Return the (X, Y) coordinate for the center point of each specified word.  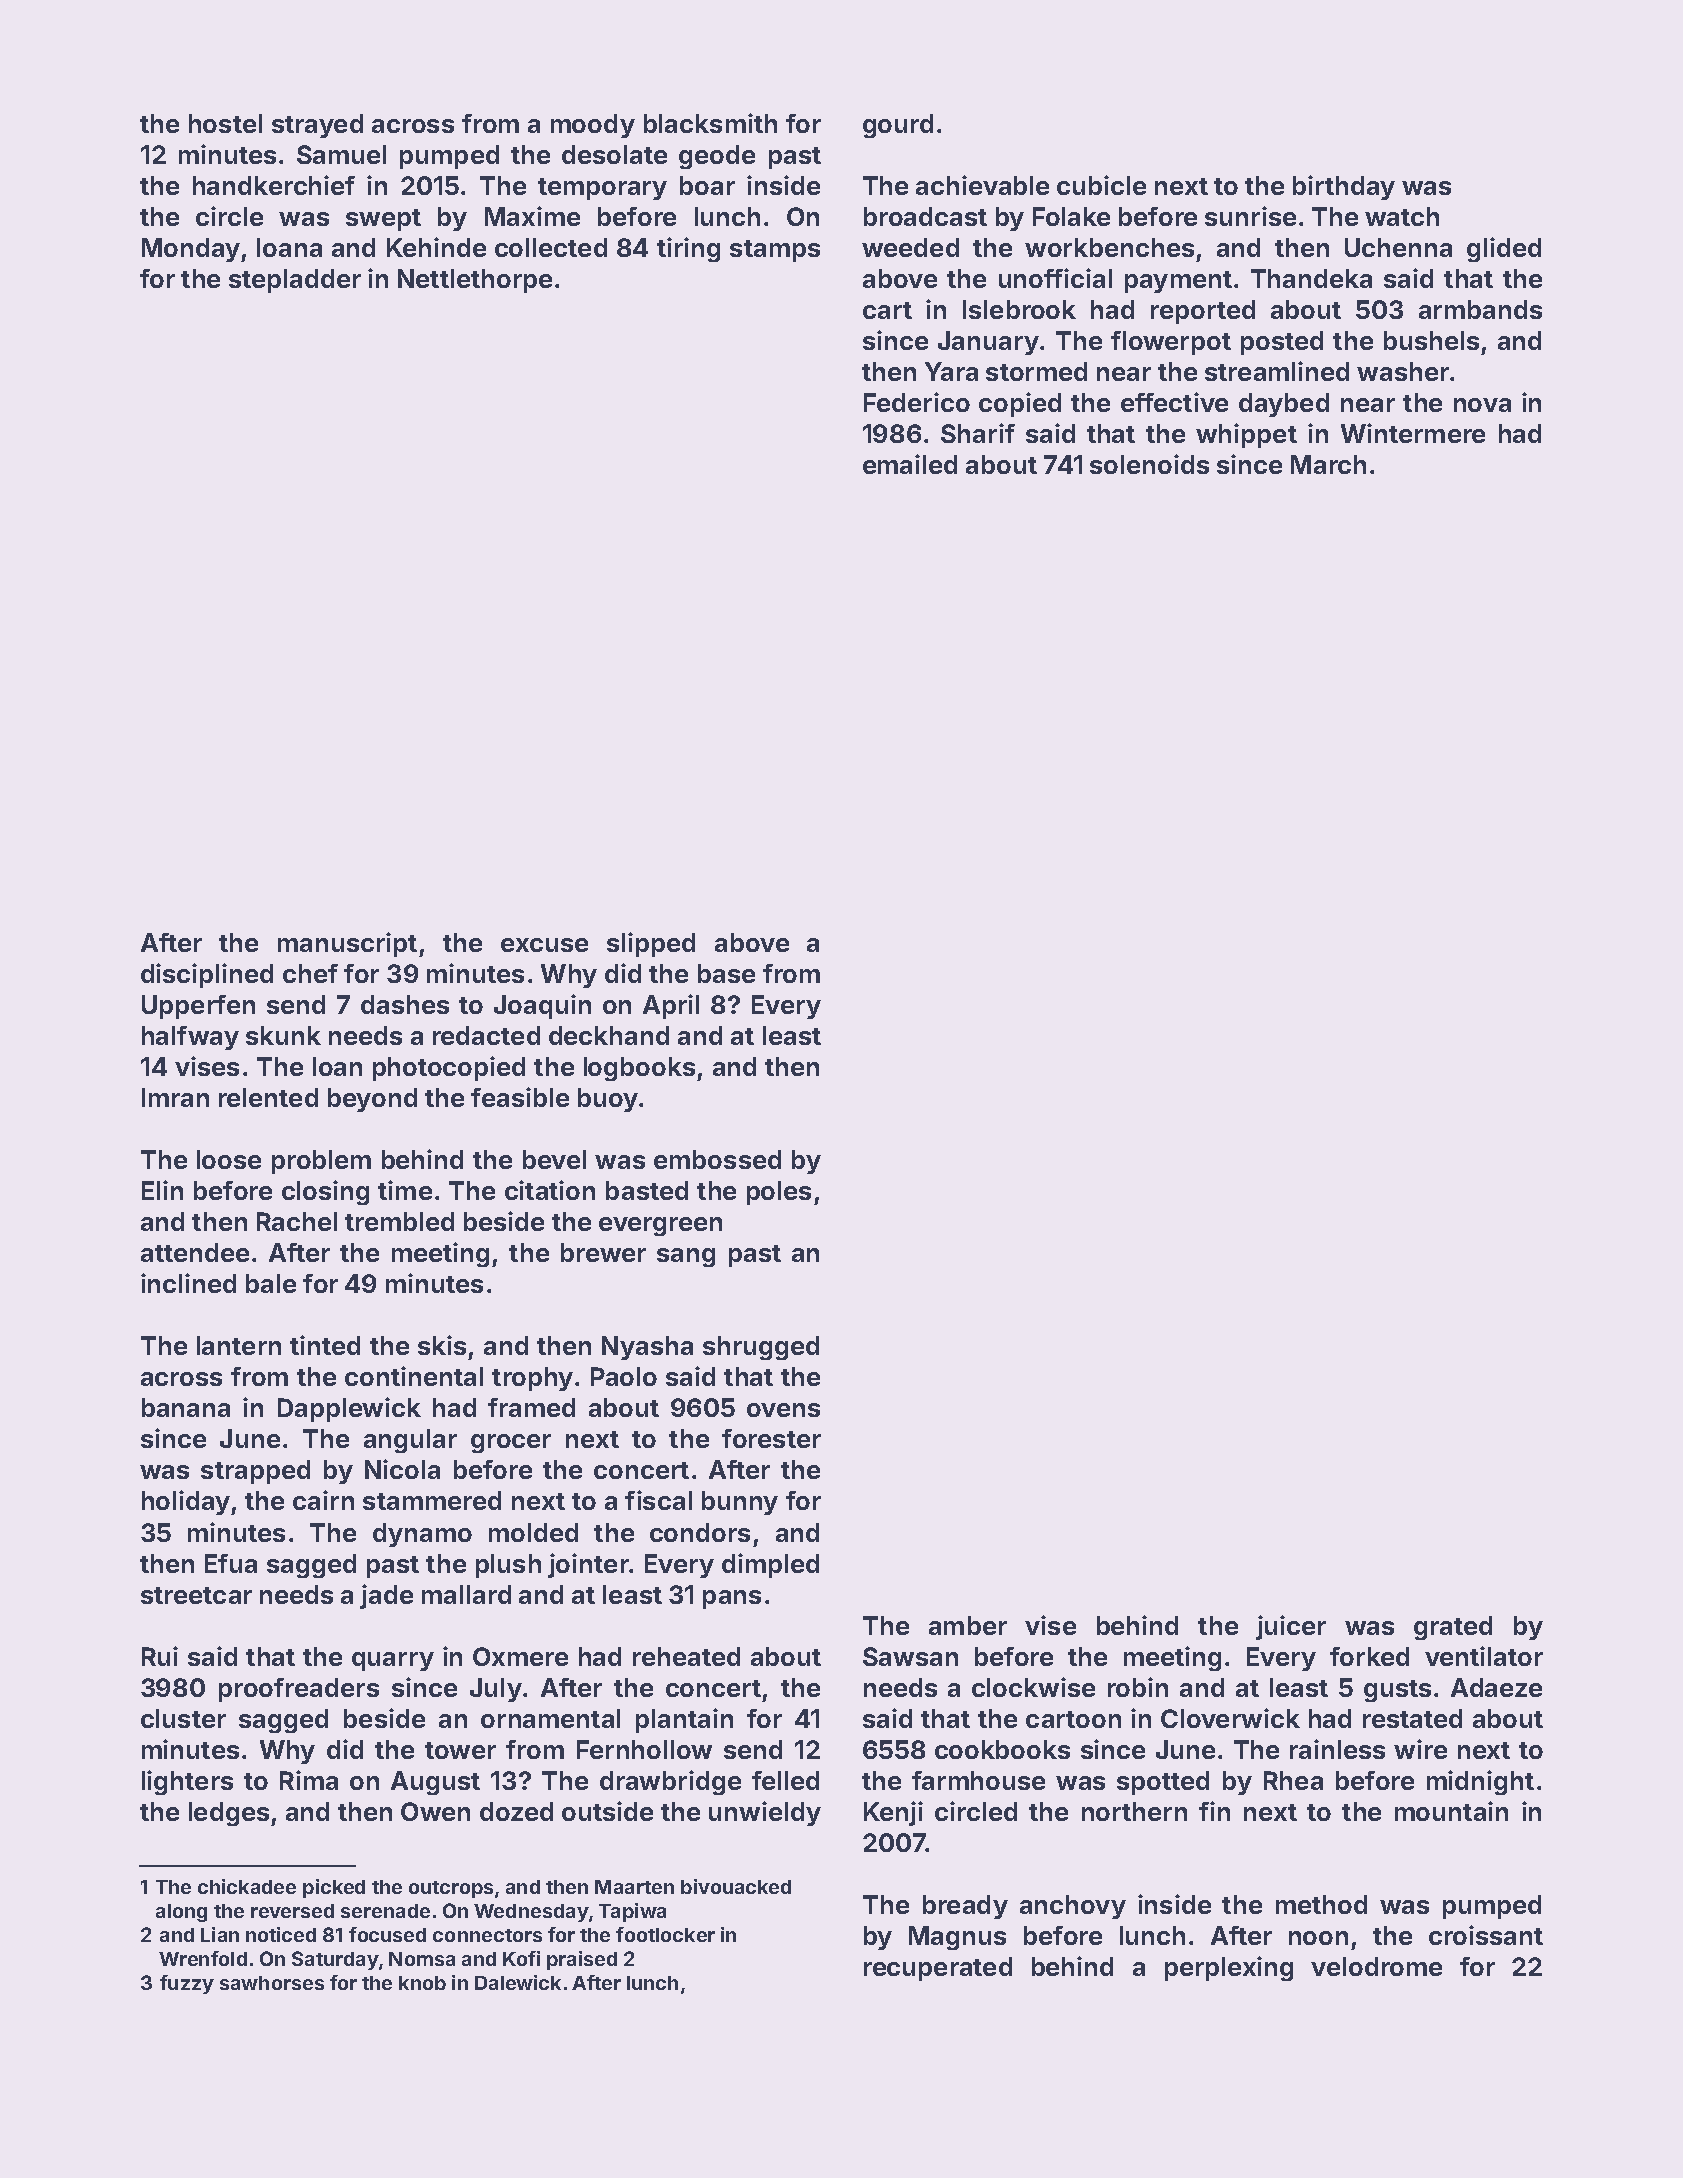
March (1328, 464)
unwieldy (765, 1813)
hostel (225, 123)
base (726, 973)
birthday (1344, 187)
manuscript (347, 944)
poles (779, 1193)
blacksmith (710, 123)
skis (442, 1345)
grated (1453, 1628)
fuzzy (187, 1984)
